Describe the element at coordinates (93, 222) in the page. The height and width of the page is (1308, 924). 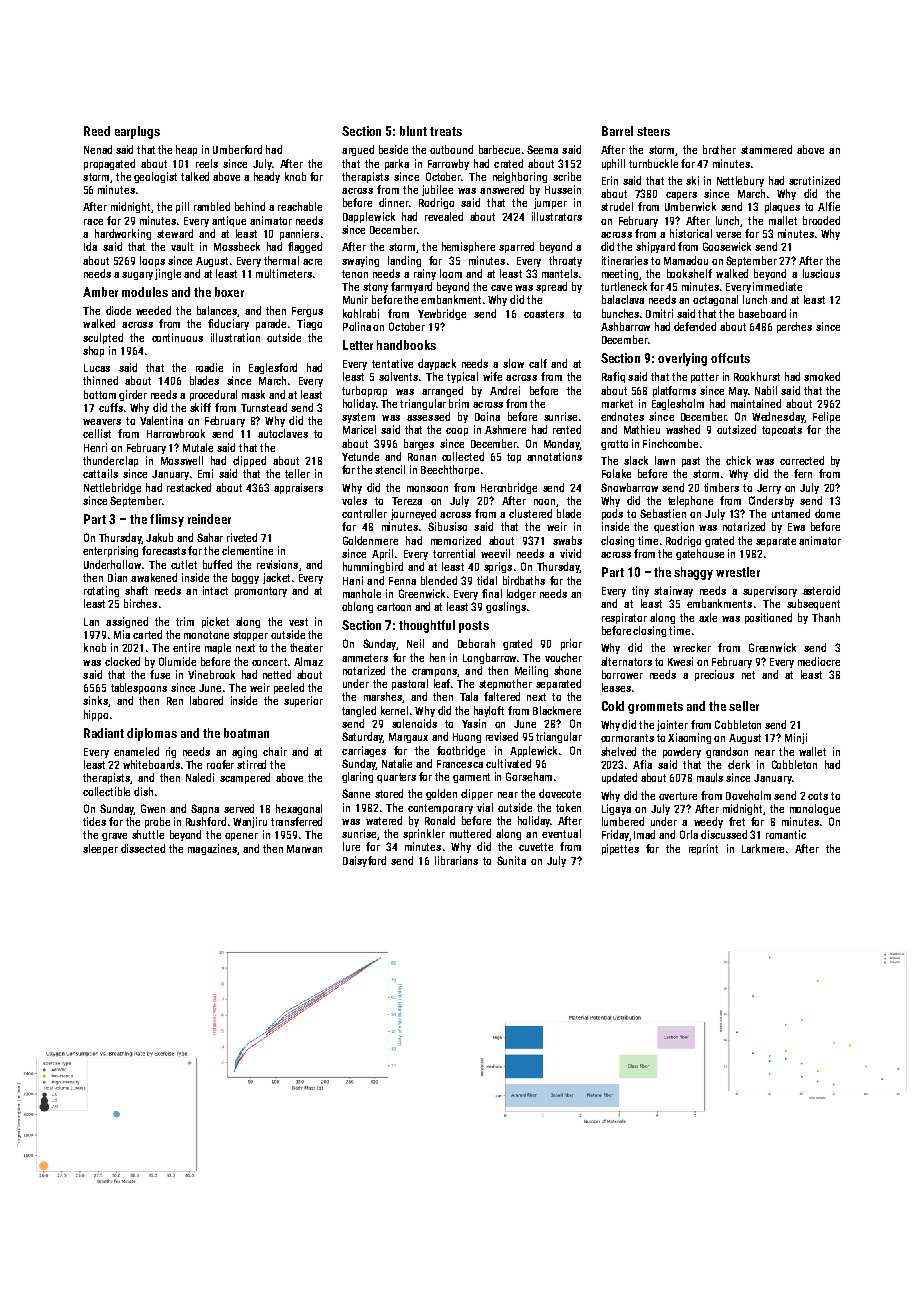
I see `race` at that location.
